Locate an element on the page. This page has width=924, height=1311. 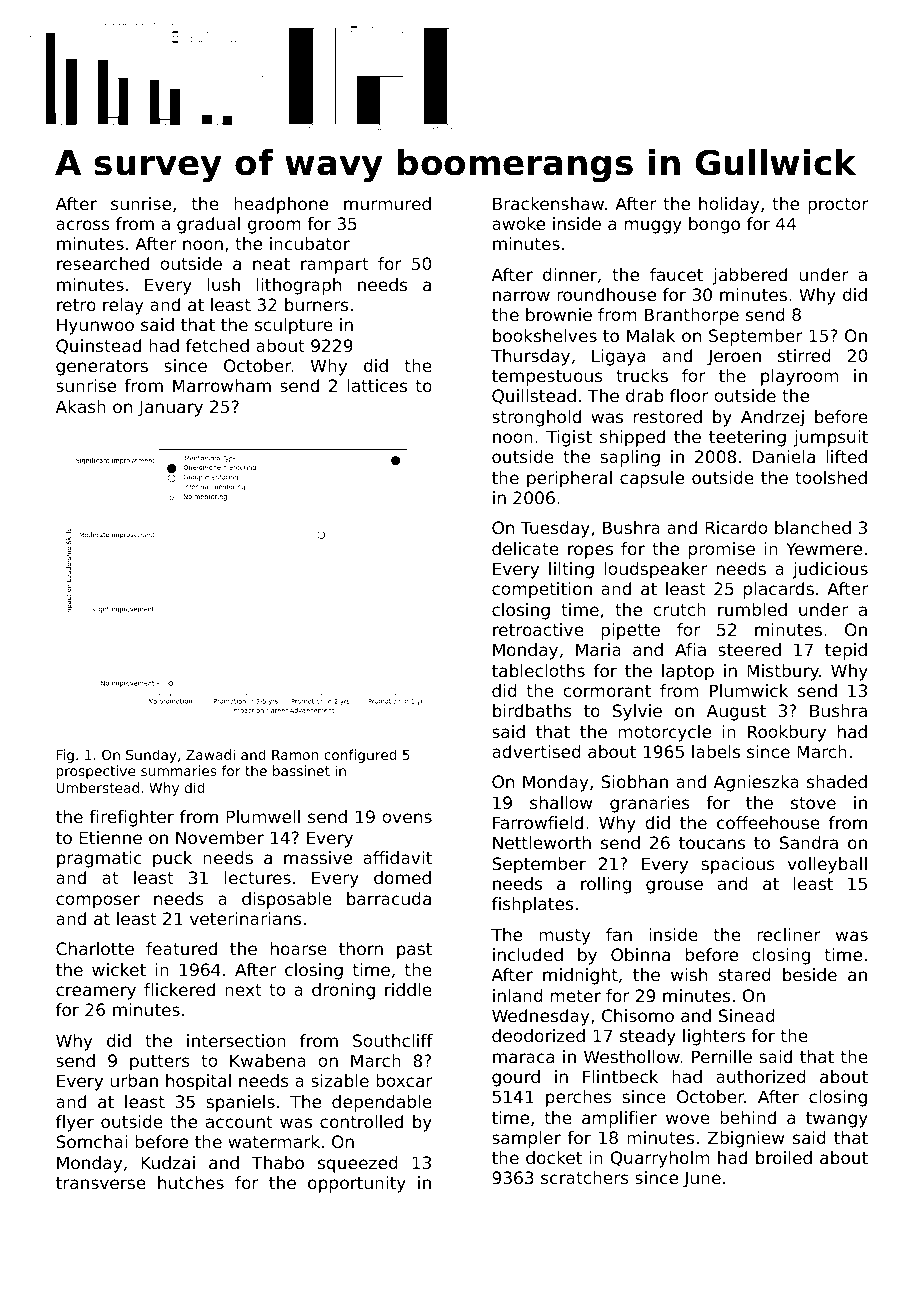
tablecloths is located at coordinates (538, 670).
